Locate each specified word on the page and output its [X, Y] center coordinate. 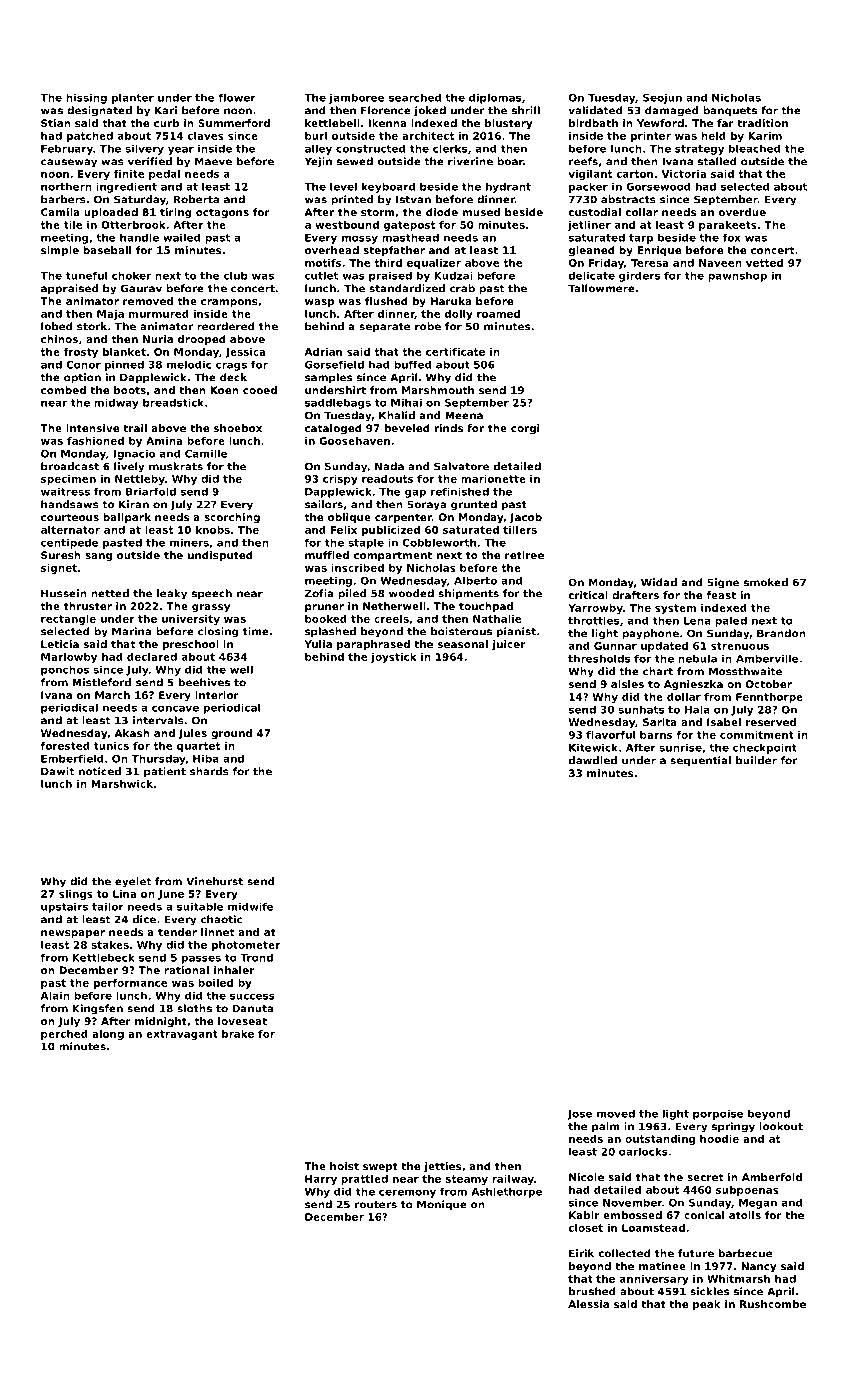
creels [391, 619]
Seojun [662, 99]
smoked [766, 582]
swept [380, 1167]
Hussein [64, 593]
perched [64, 1035]
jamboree [357, 99]
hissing [86, 99]
